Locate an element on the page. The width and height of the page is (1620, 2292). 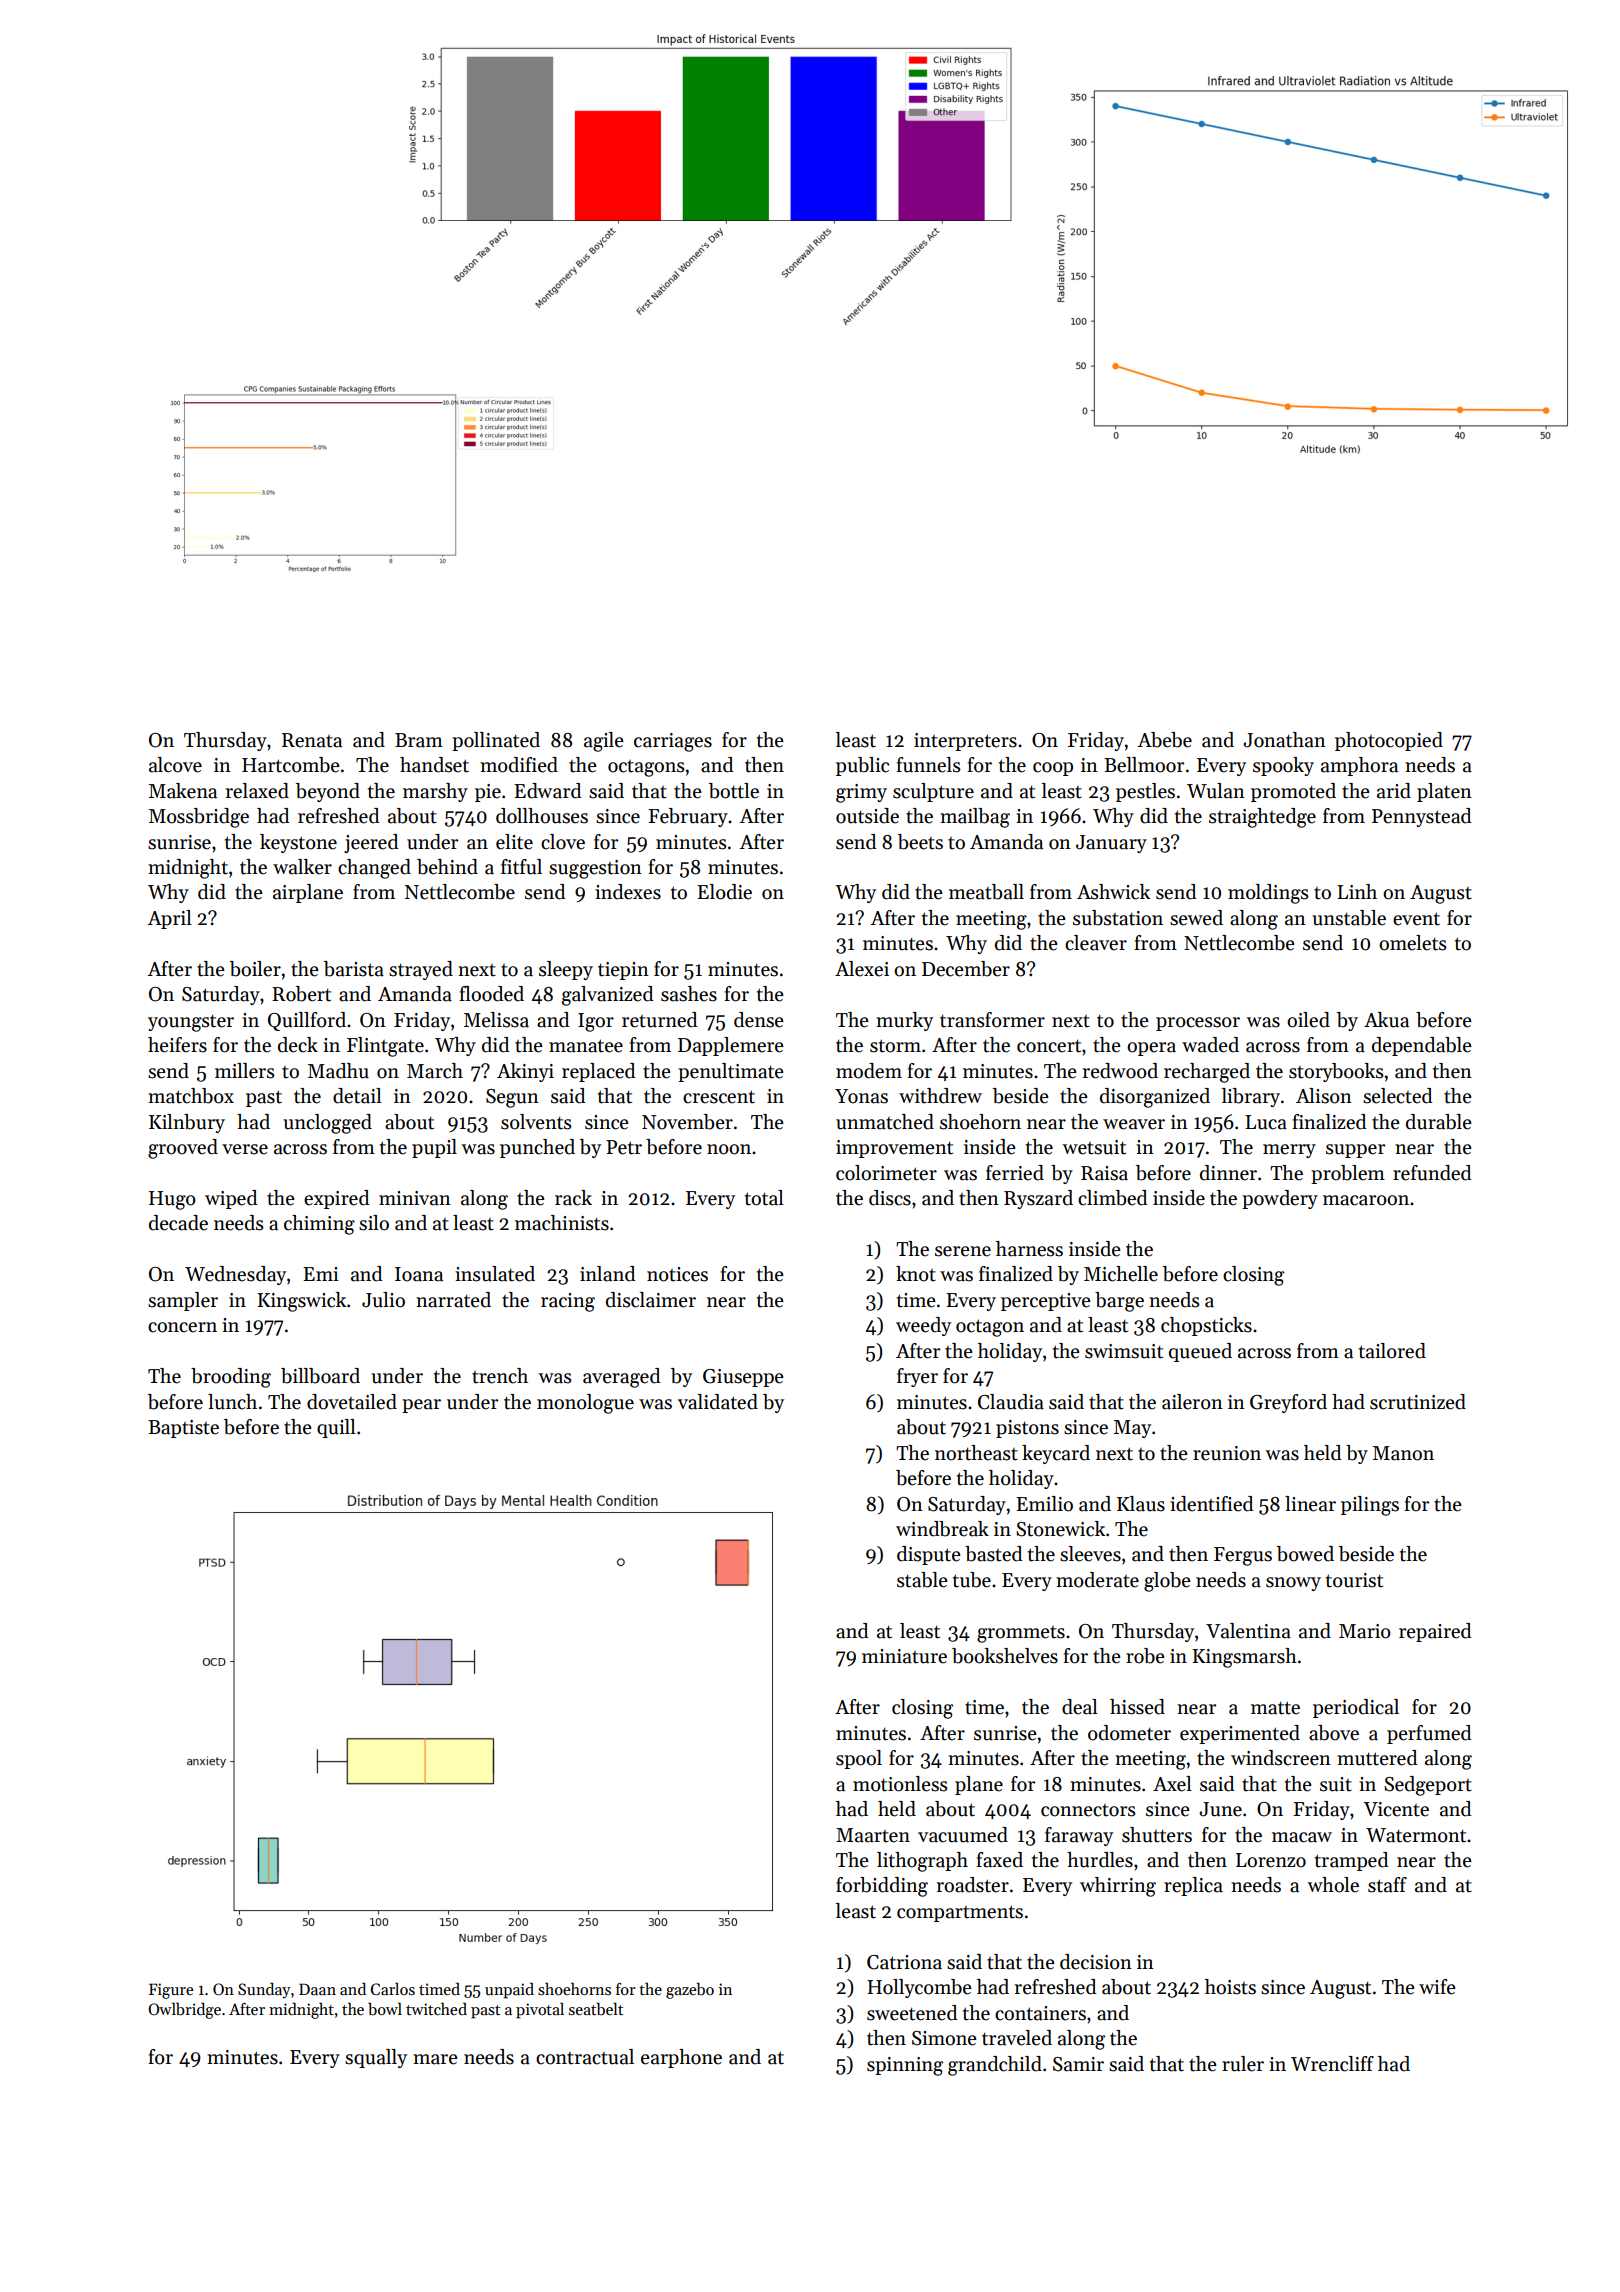
Figure is located at coordinates (171, 1991).
